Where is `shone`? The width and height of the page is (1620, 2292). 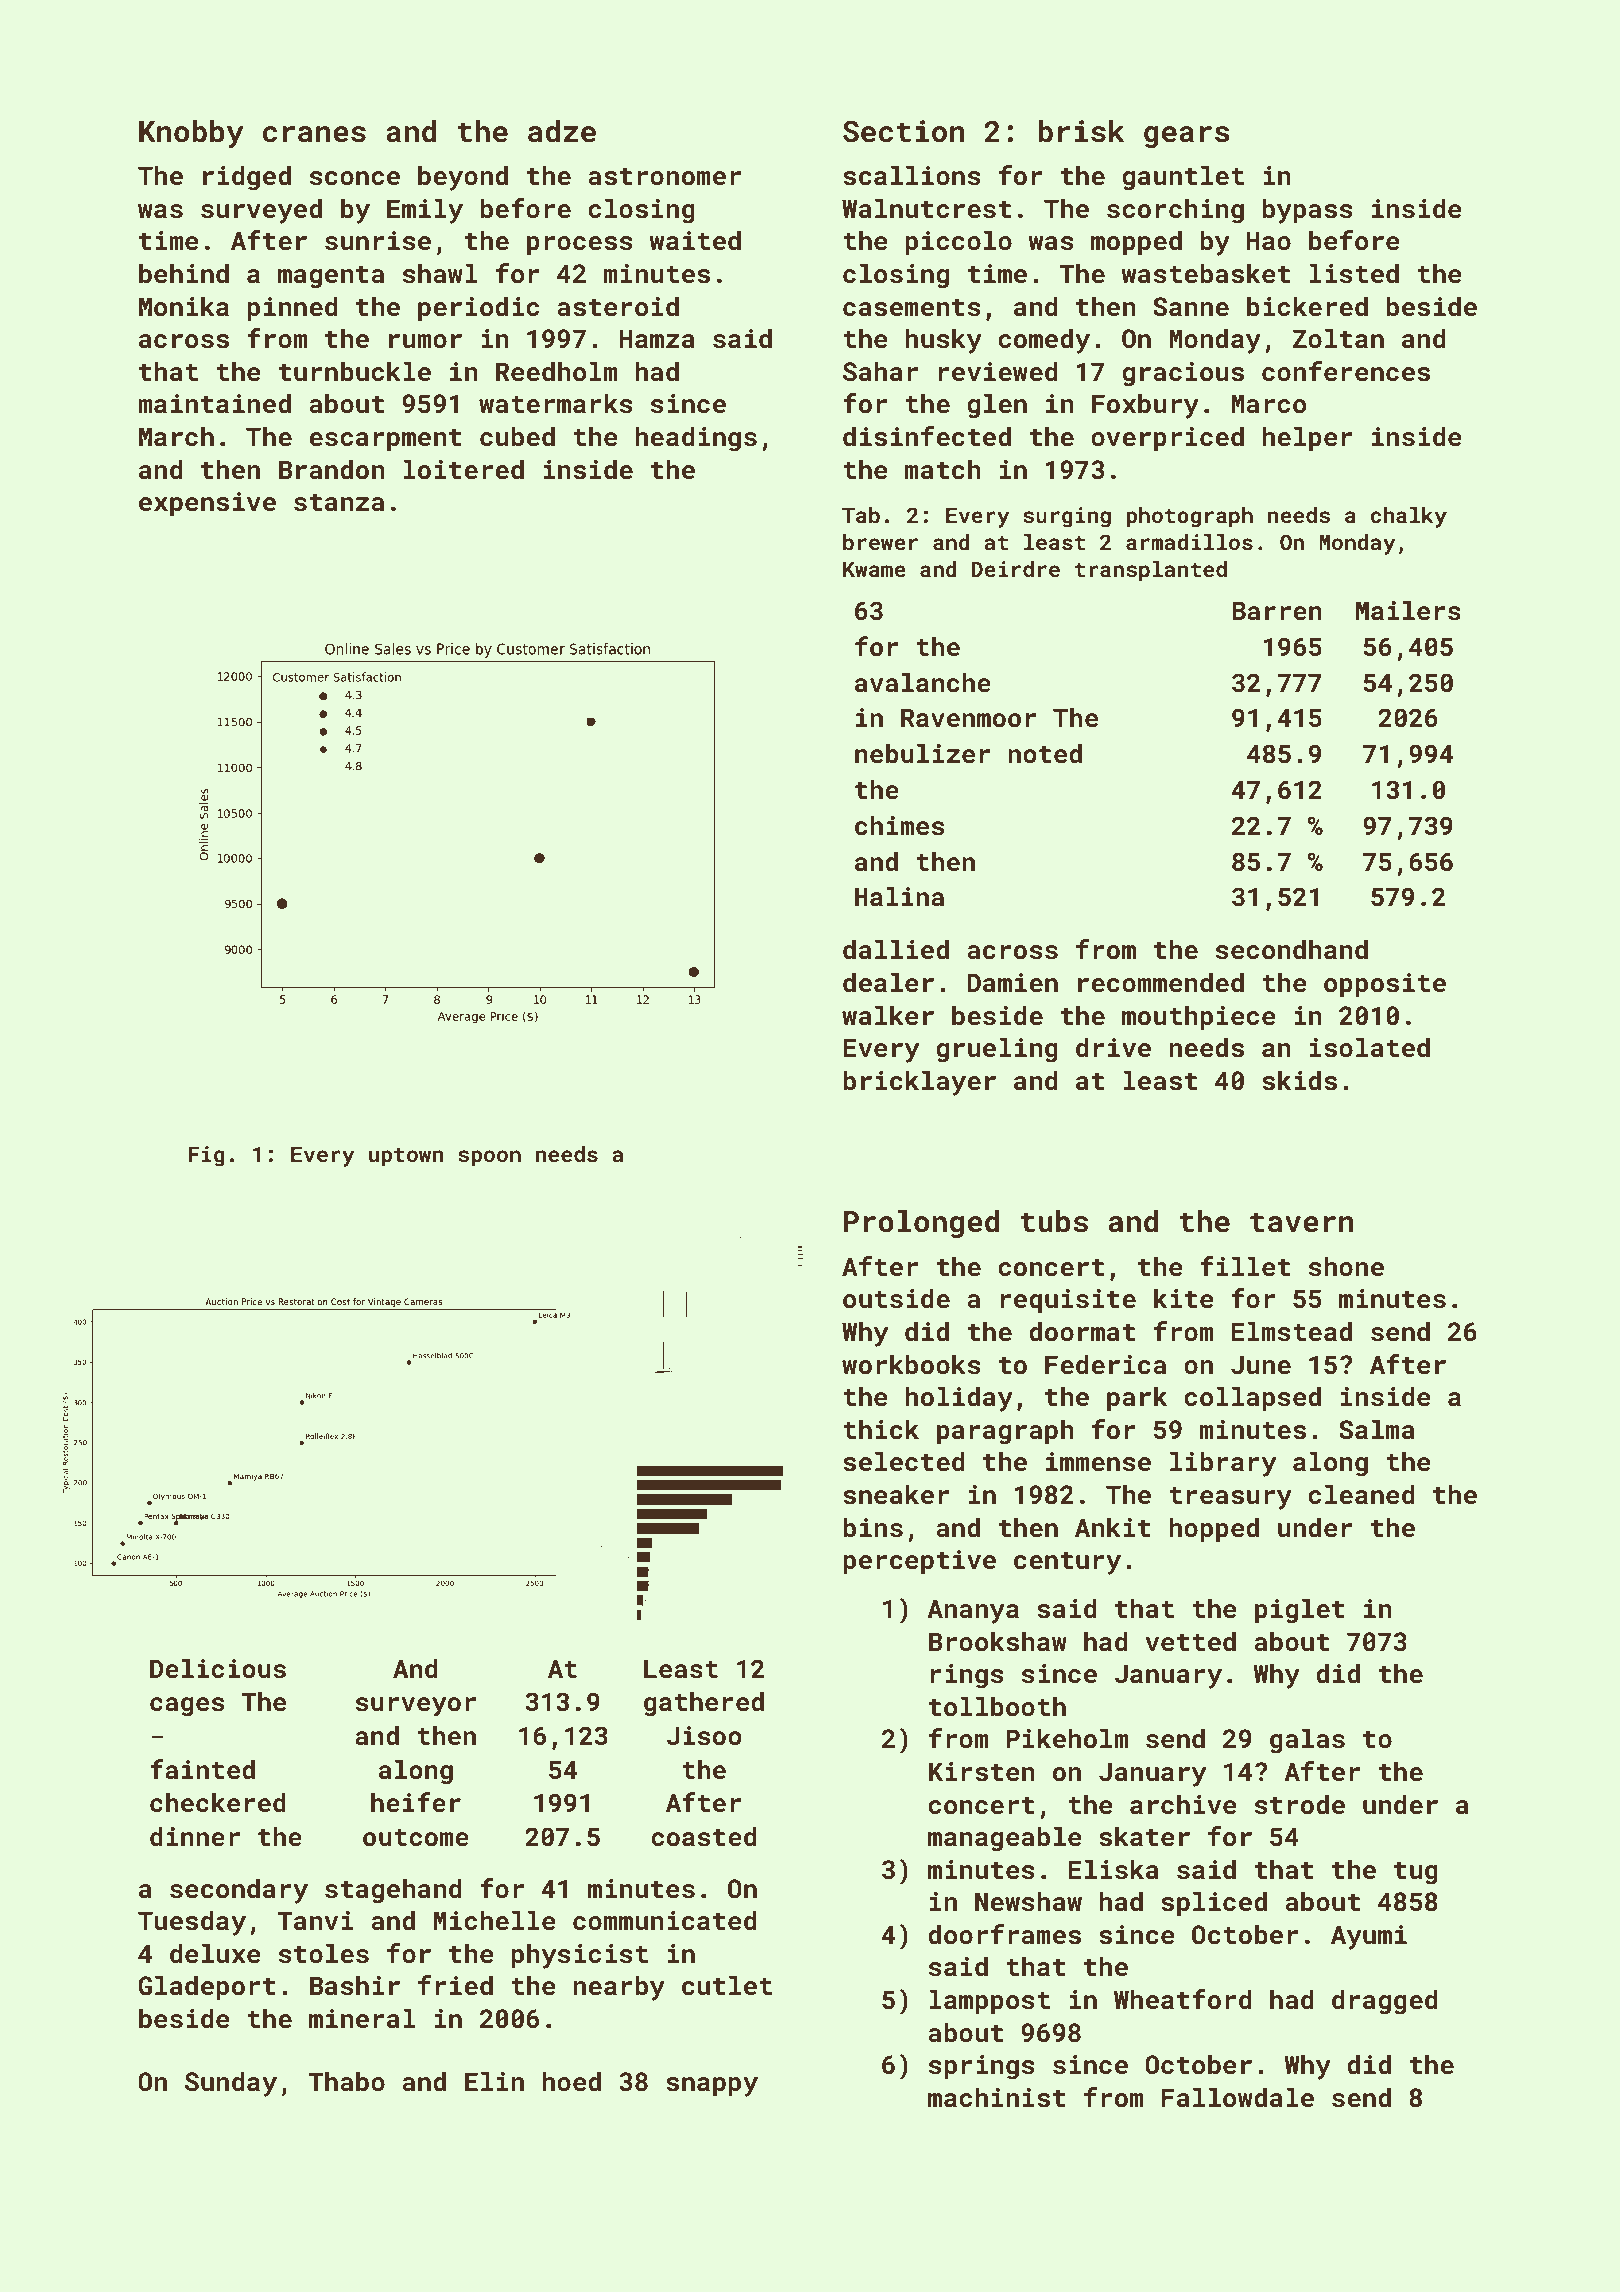
shone is located at coordinates (1346, 1266).
